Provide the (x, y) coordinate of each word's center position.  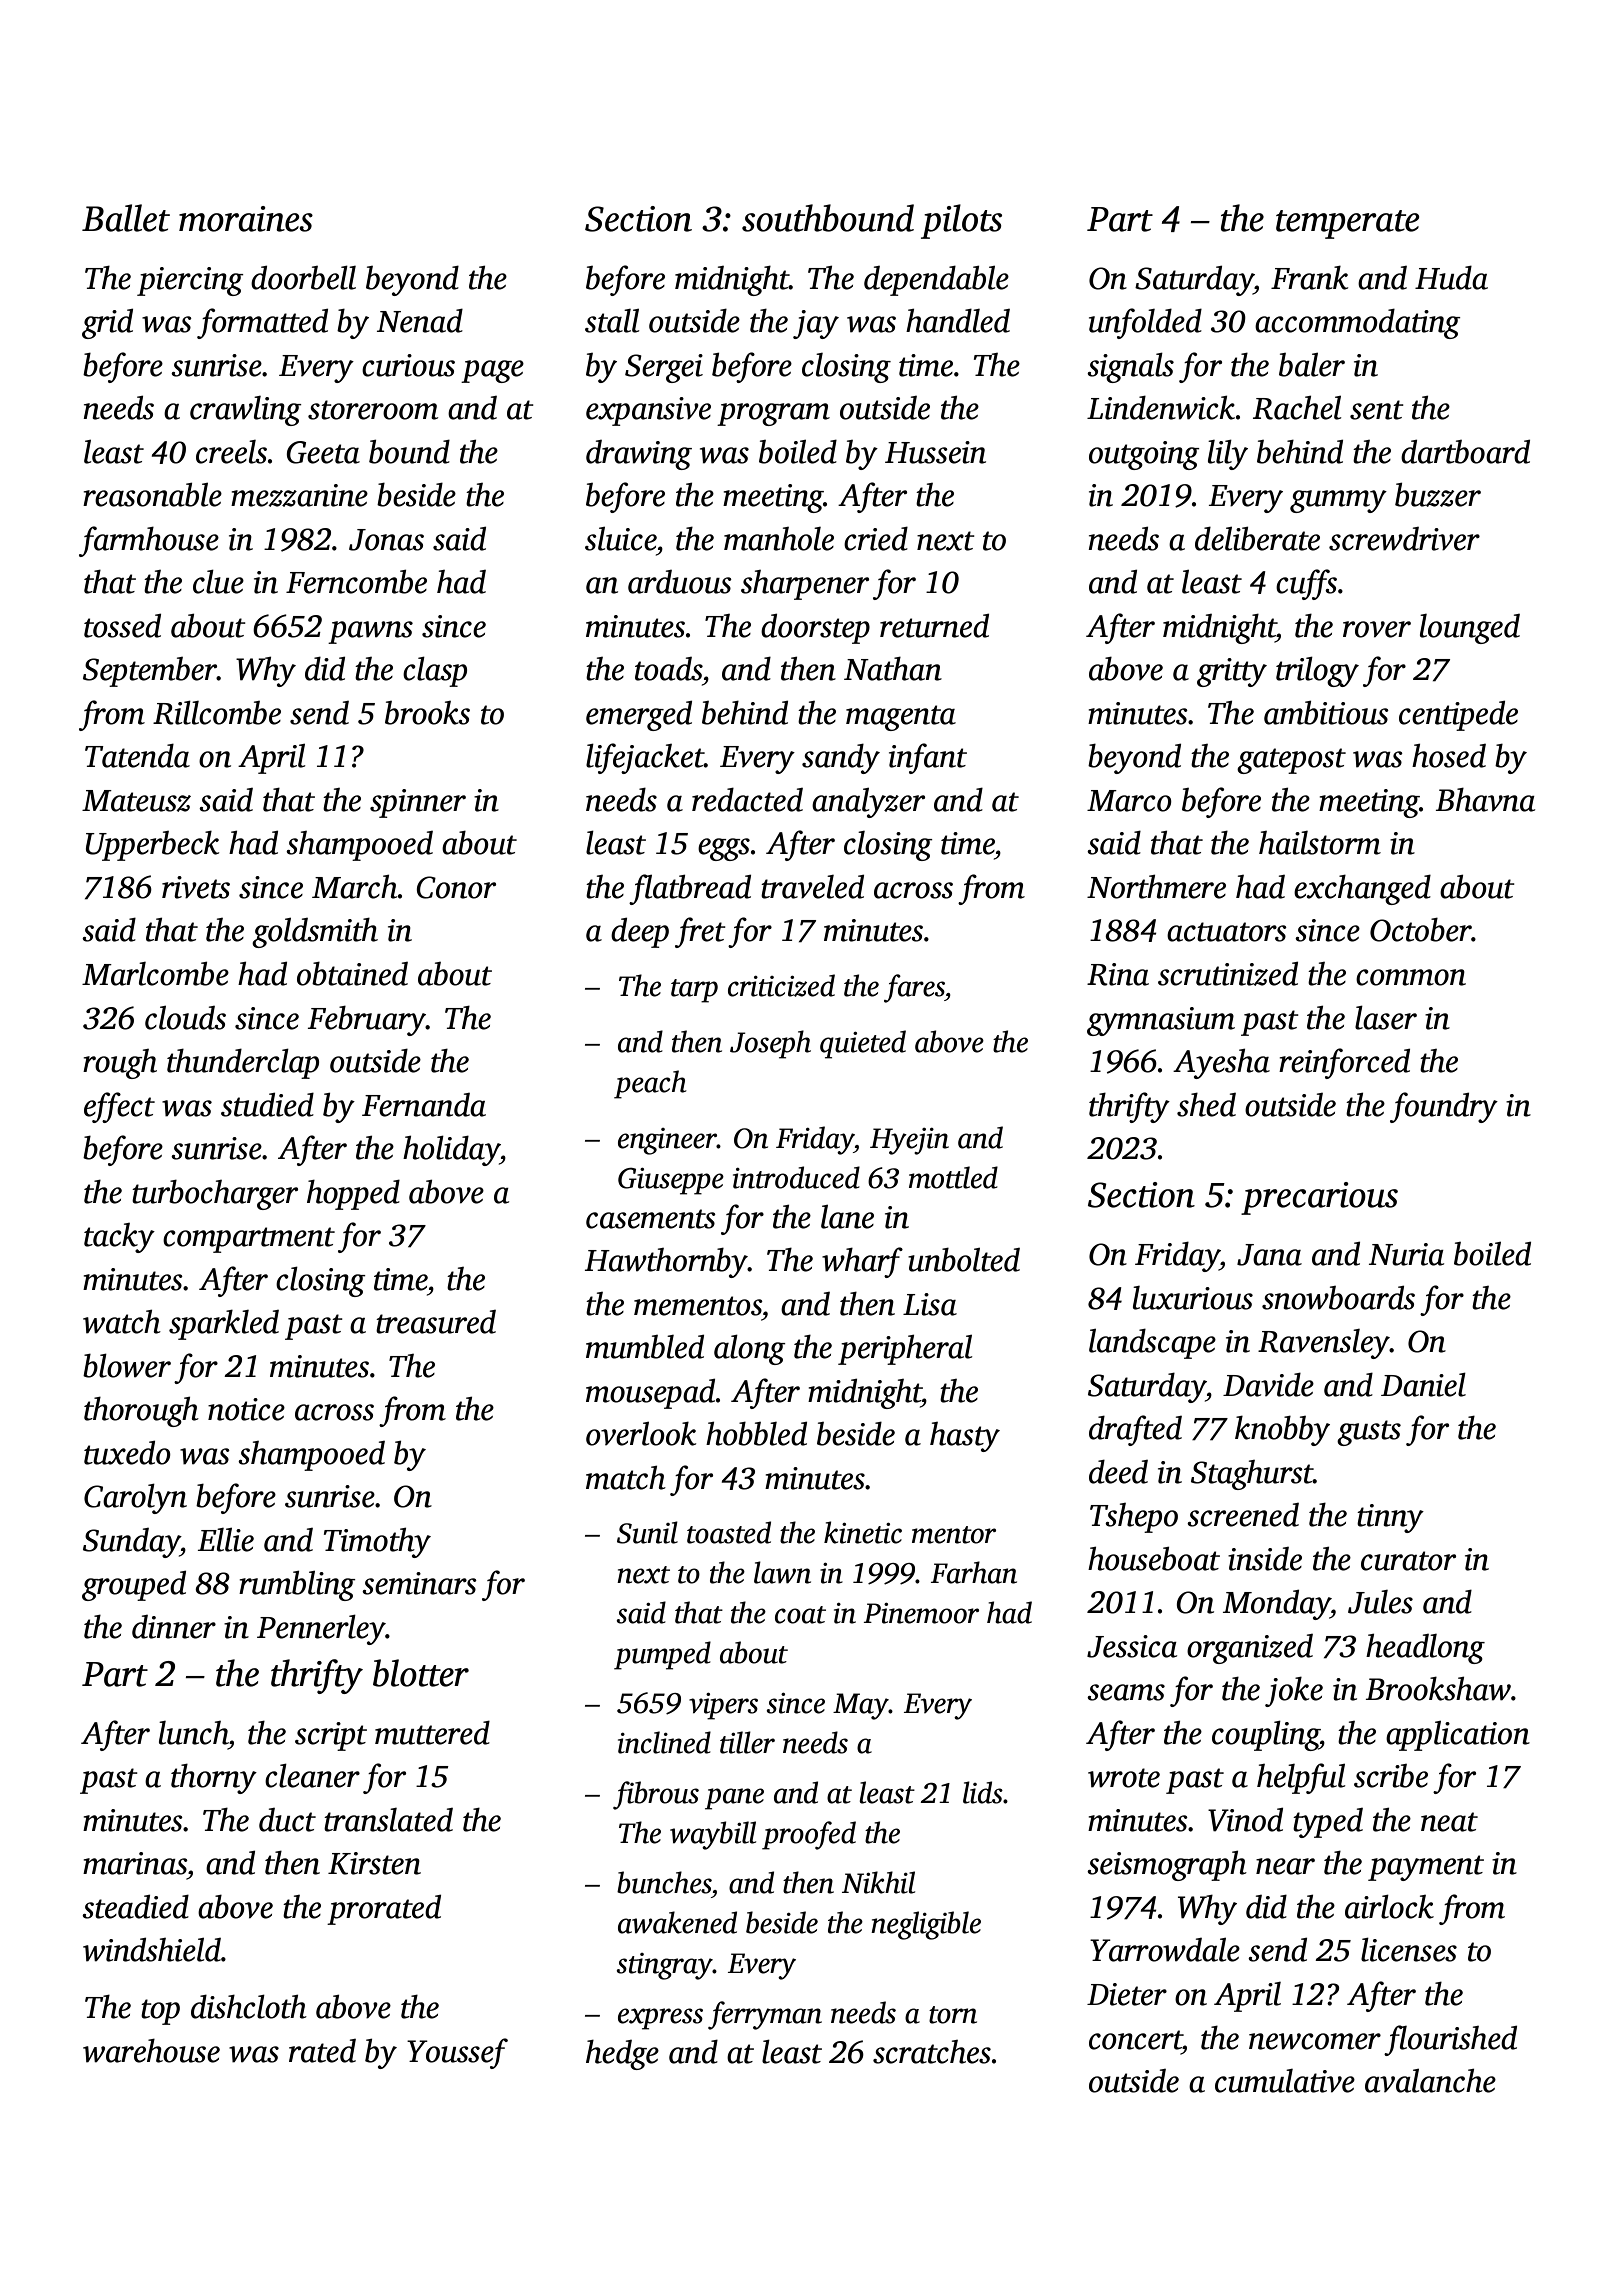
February (367, 1021)
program (773, 414)
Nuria (1406, 1254)
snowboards (1338, 1298)
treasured (436, 1322)
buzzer (1438, 495)
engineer (667, 1141)
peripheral (905, 1350)
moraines (246, 219)
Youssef (457, 2053)
